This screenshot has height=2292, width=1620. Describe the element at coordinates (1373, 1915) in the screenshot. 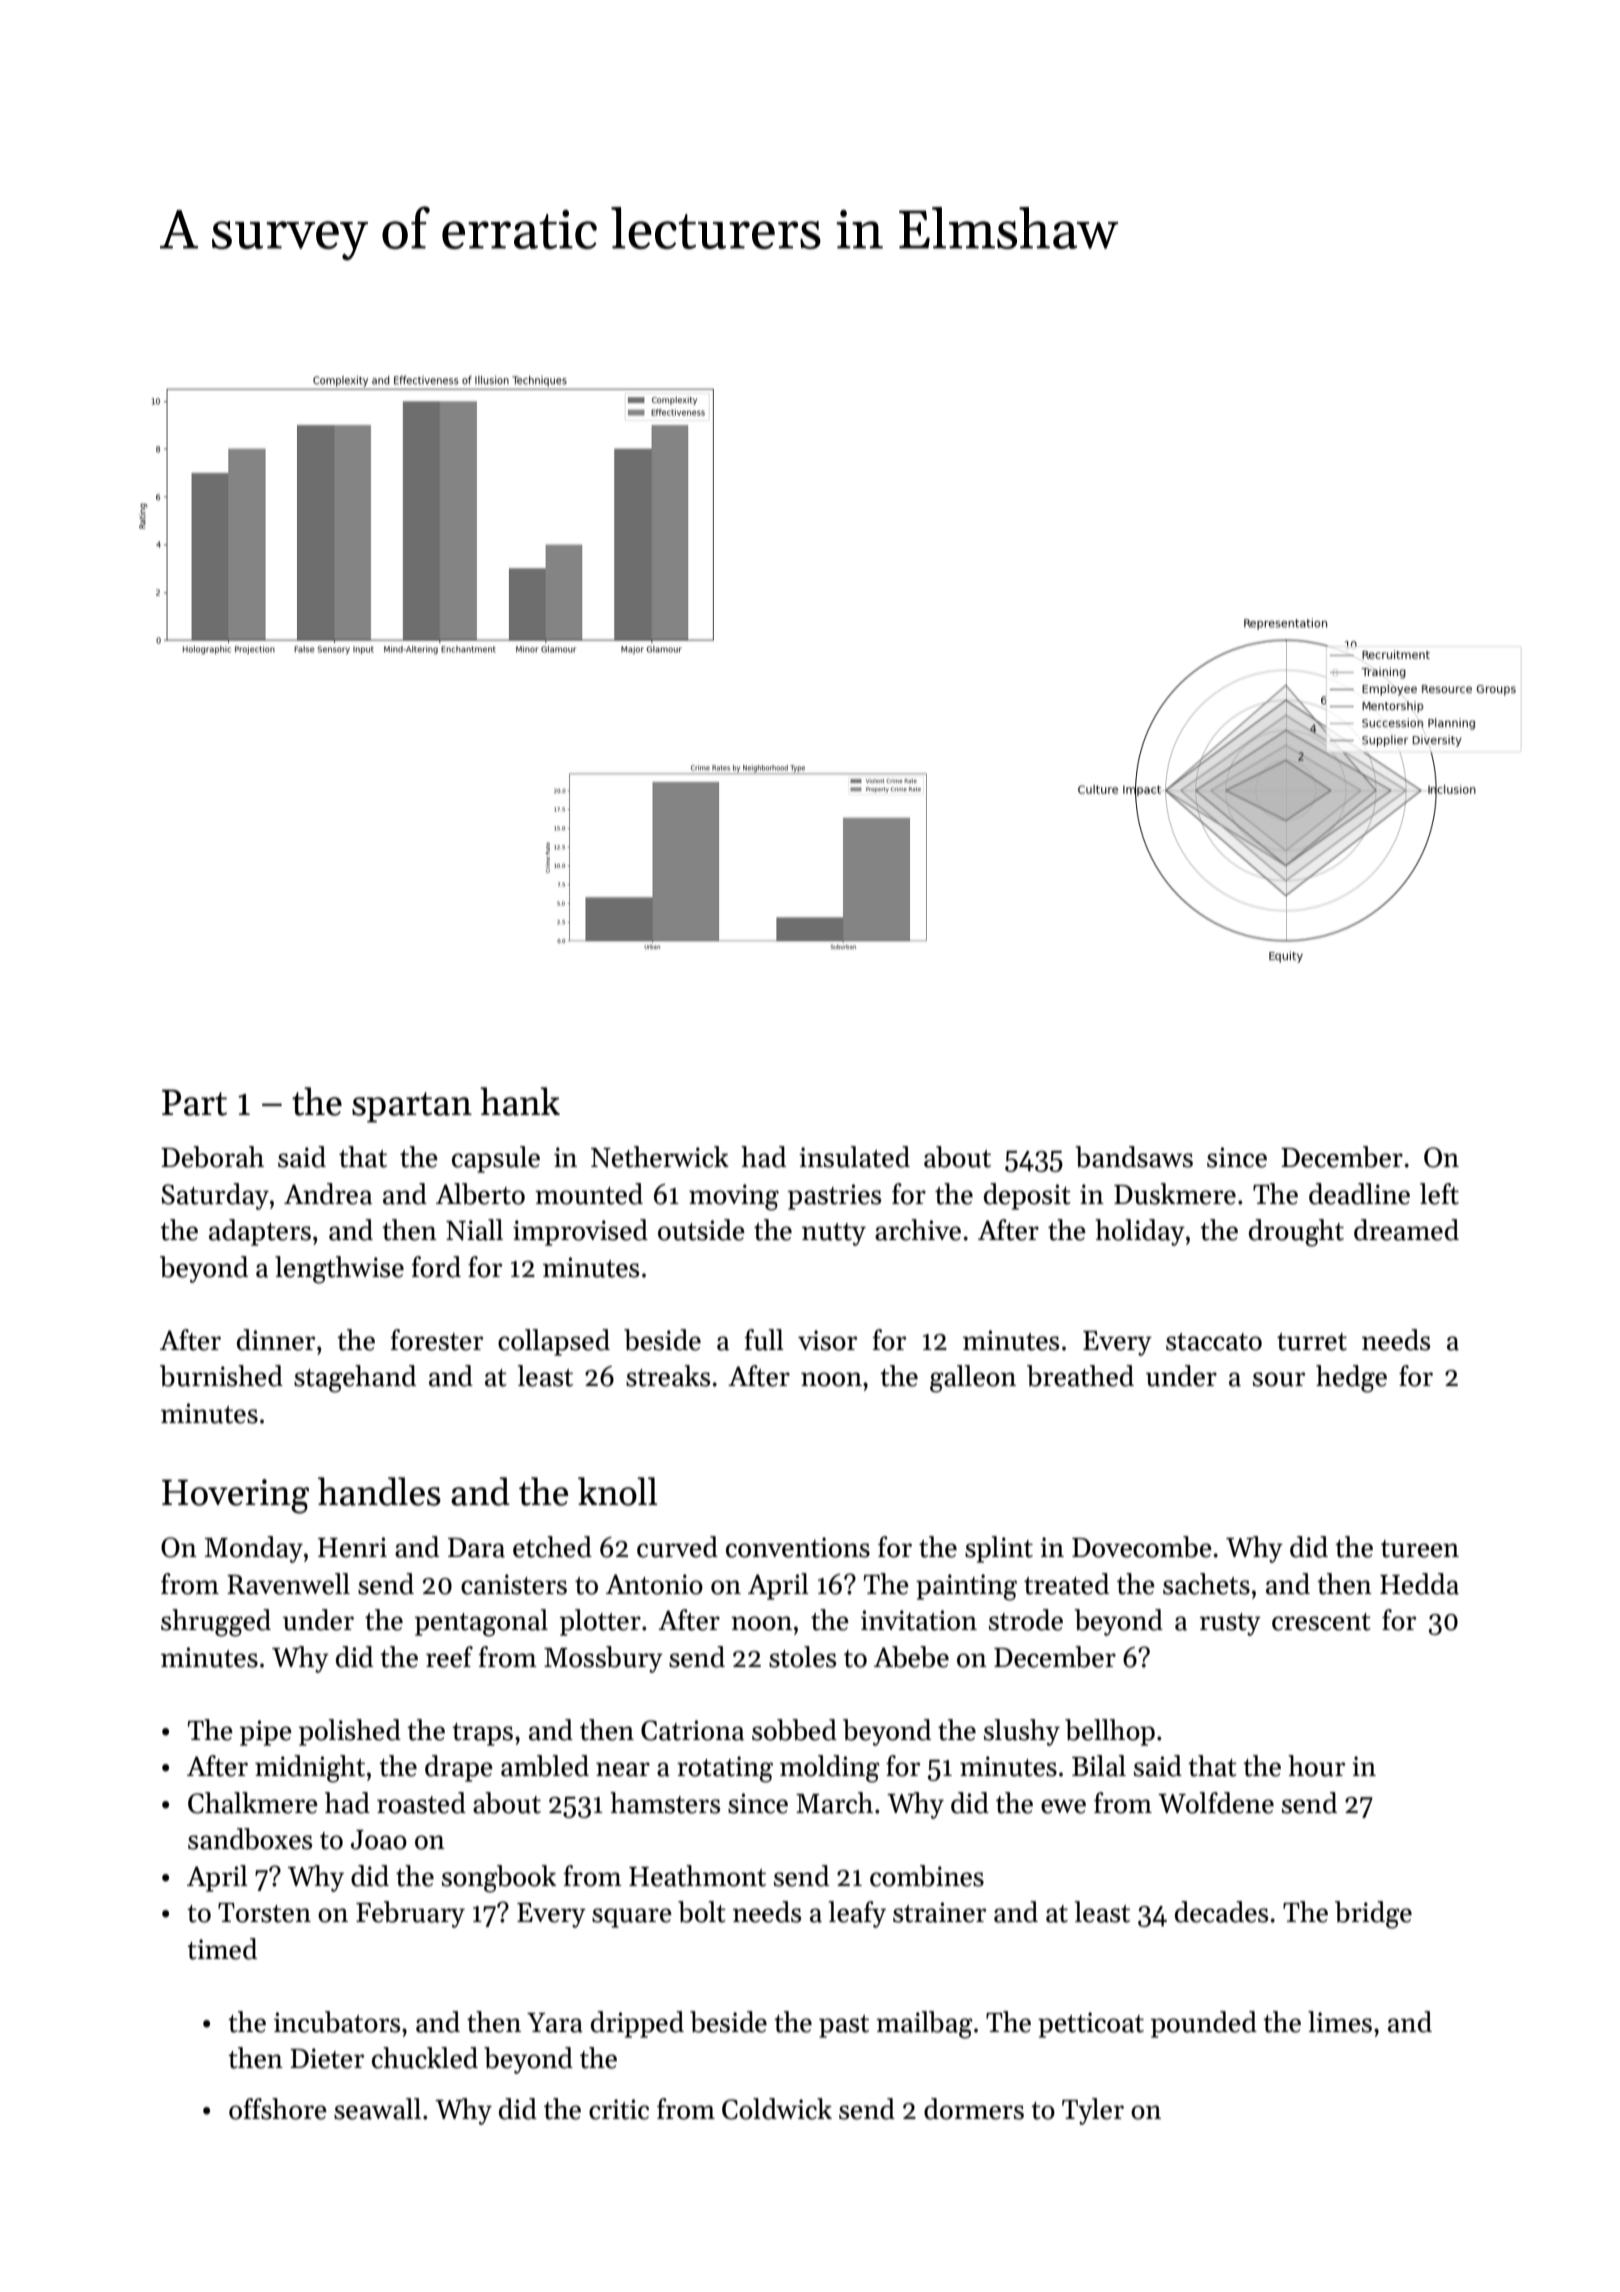

I see `bridge` at that location.
